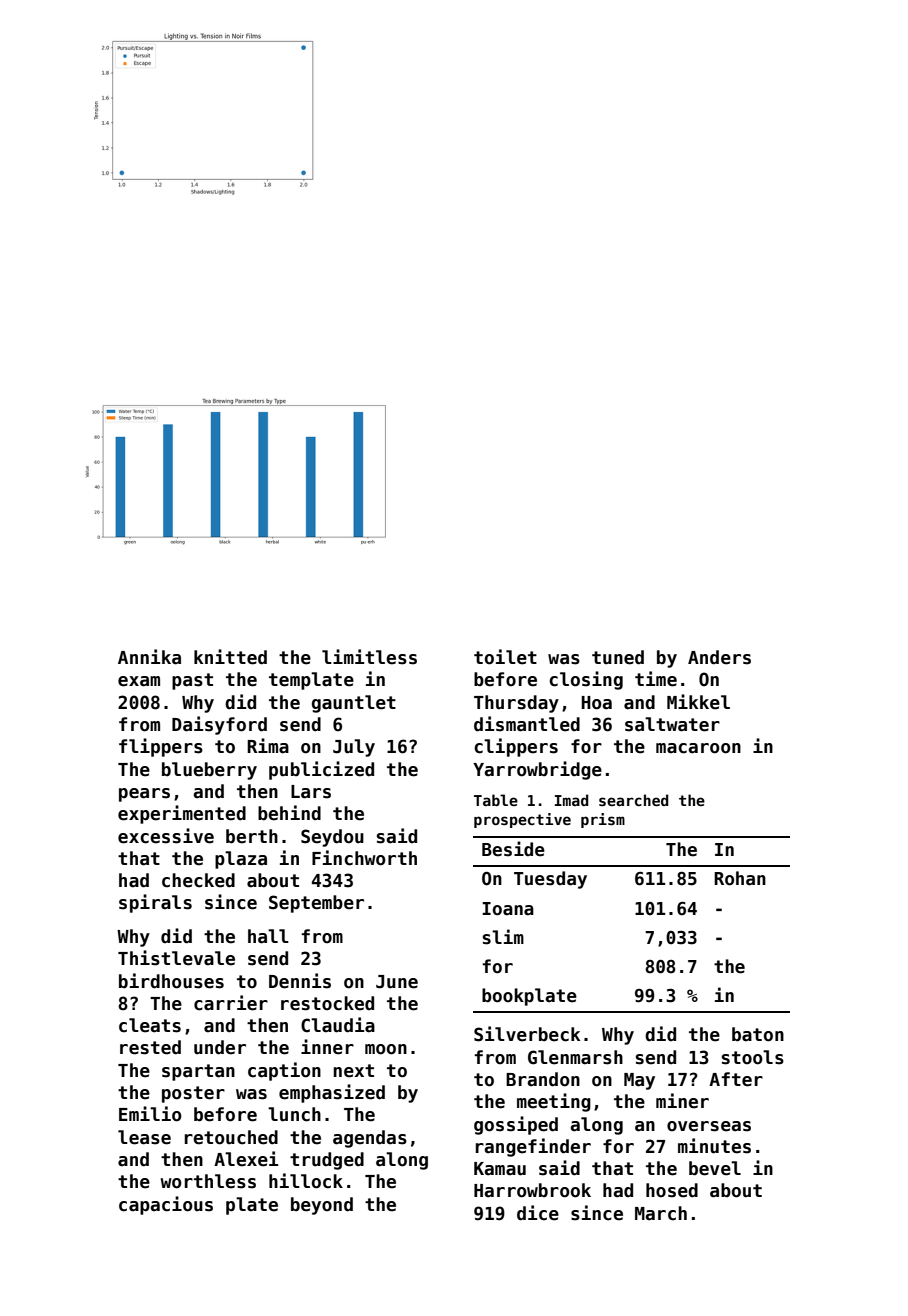 The image size is (908, 1316). What do you see at coordinates (527, 1034) in the page?
I see `Silverbeck` at bounding box center [527, 1034].
